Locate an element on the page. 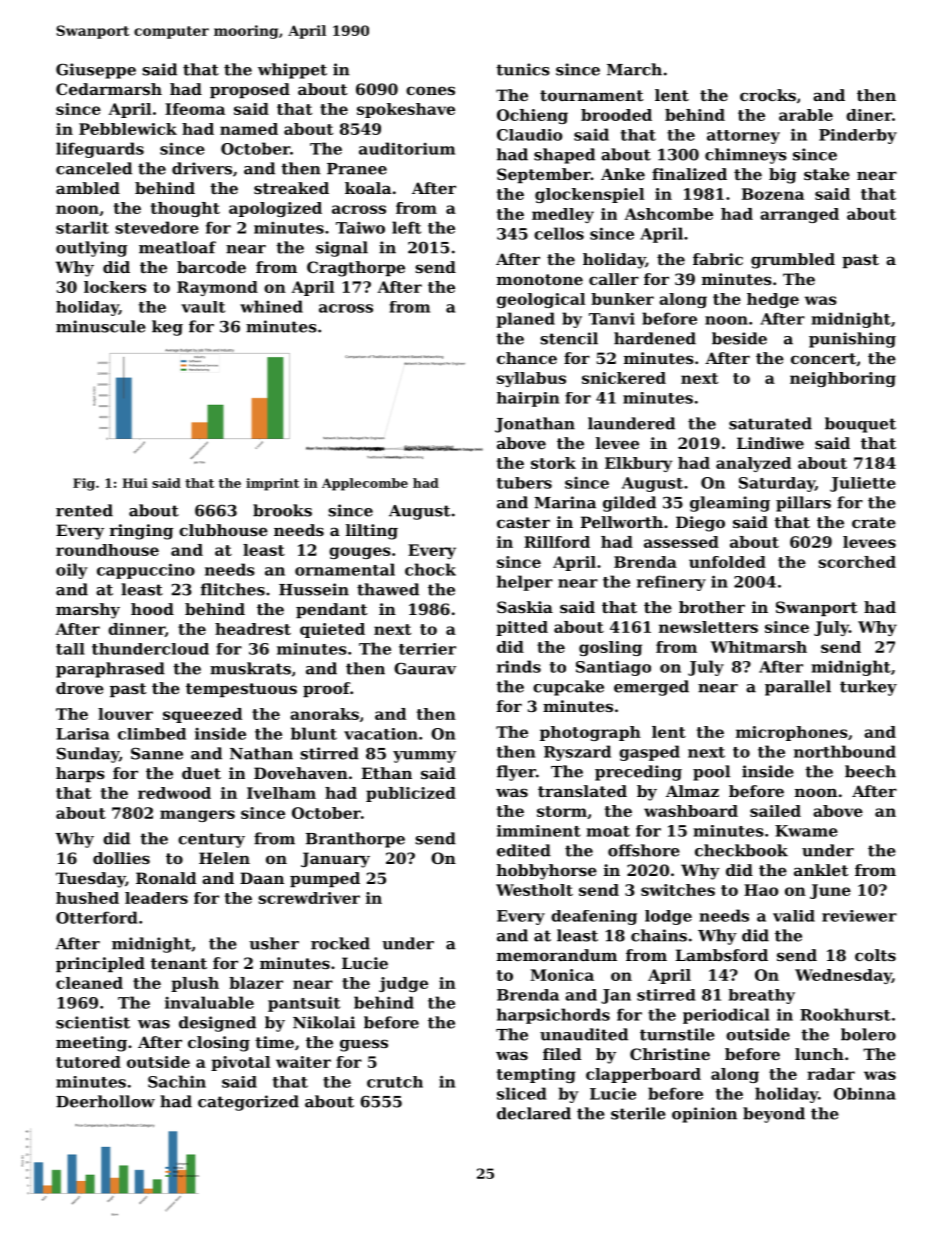 The width and height of the page is (952, 1233). declared is located at coordinates (534, 1113).
